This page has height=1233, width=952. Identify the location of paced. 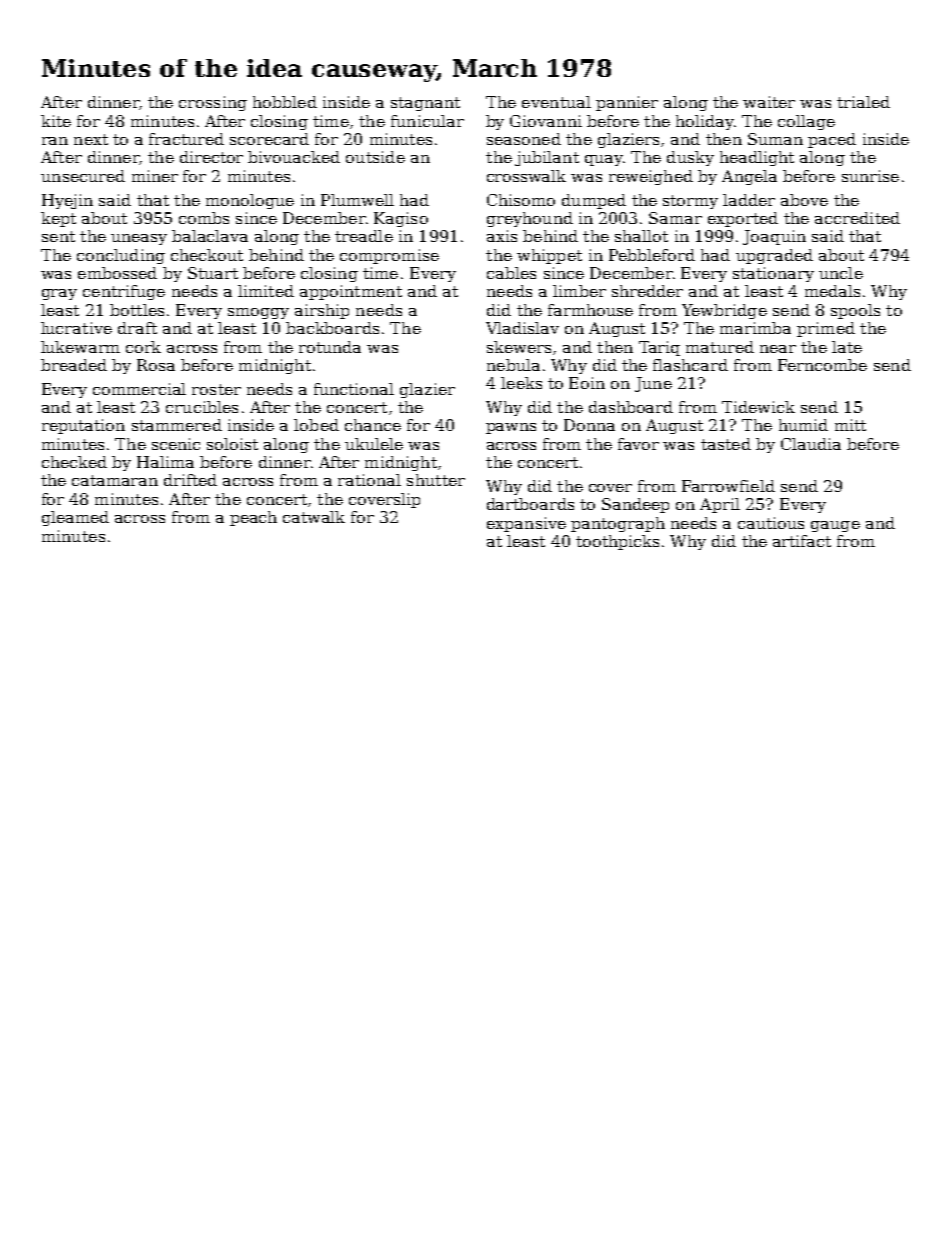
(832, 140).
